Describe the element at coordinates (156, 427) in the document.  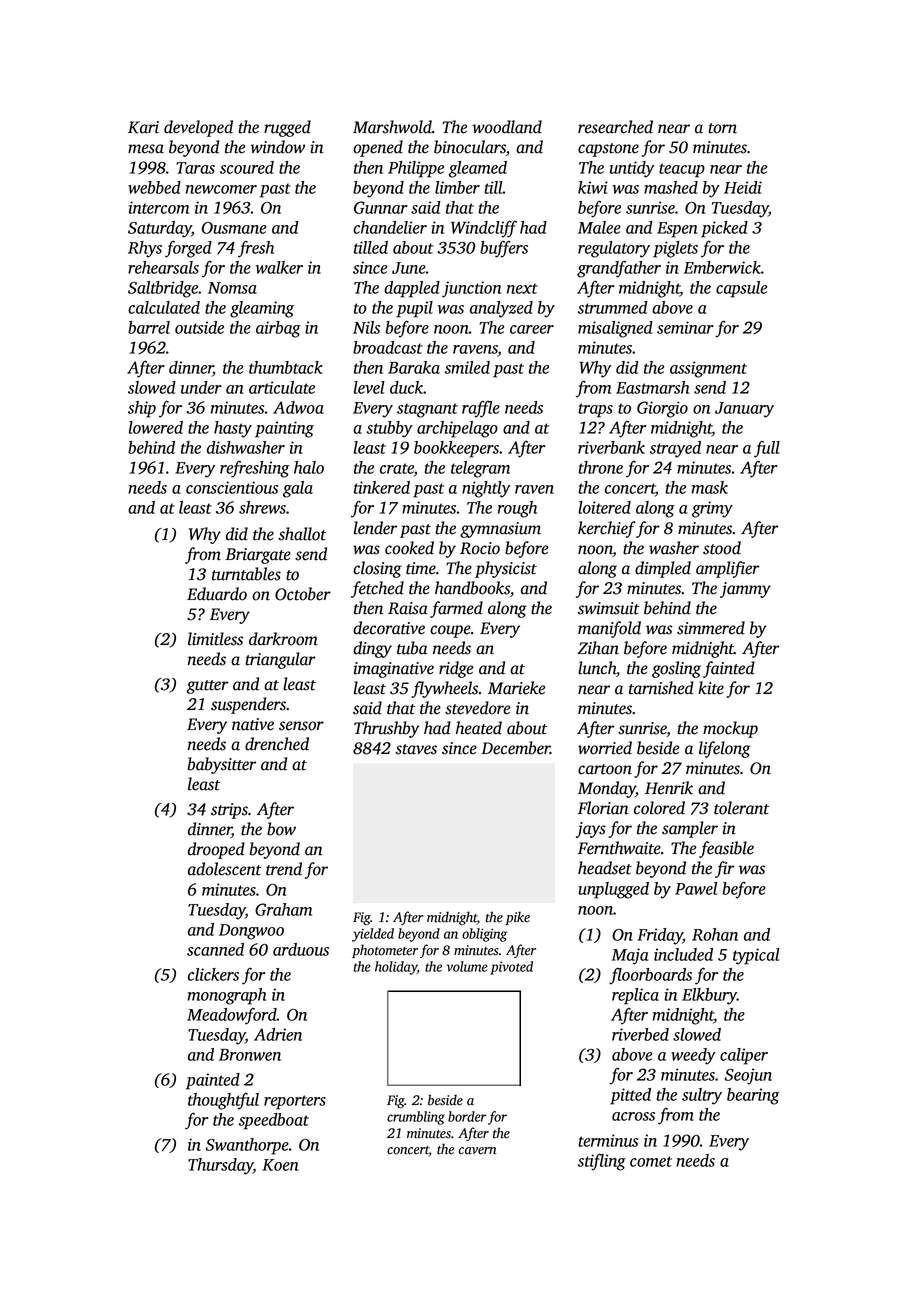
I see `lowered` at that location.
